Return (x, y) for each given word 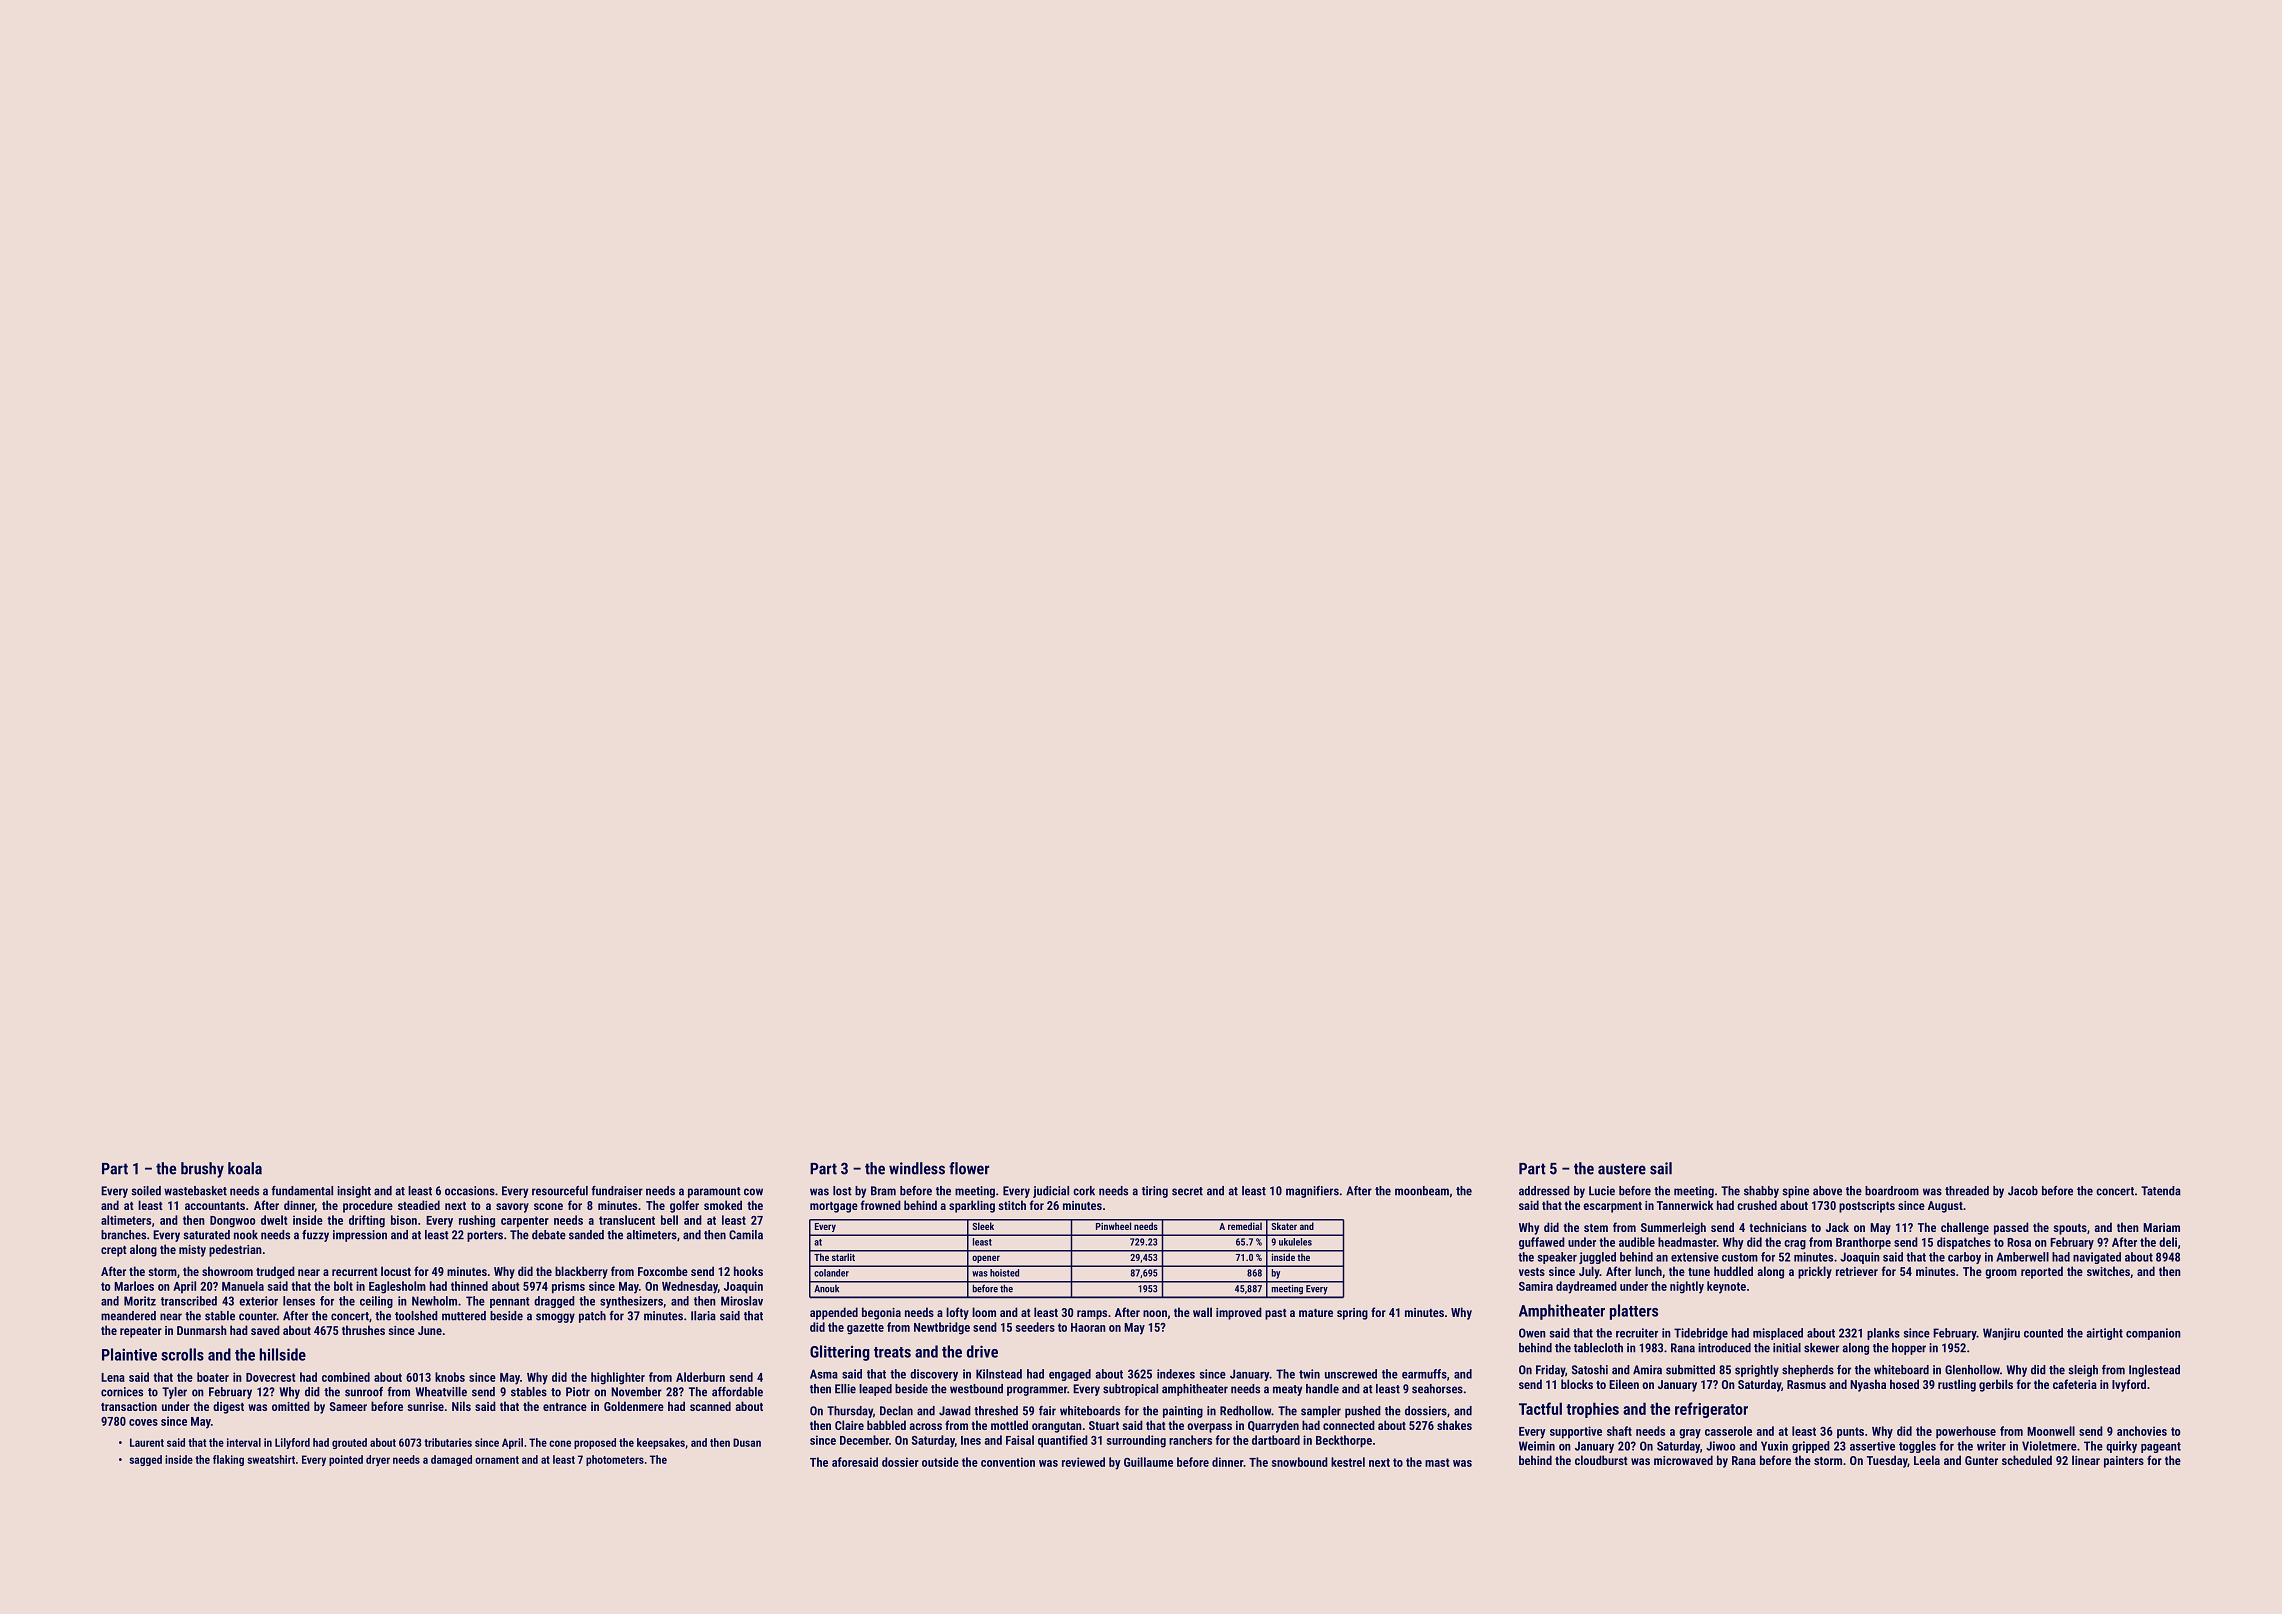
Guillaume (1148, 1462)
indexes (1176, 1374)
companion (2153, 1334)
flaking (228, 1460)
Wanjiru (2001, 1334)
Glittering (840, 1353)
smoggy (555, 1318)
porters (485, 1236)
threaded (1967, 1191)
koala (245, 1168)
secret (1187, 1191)
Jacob (2023, 1191)
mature (1316, 1313)
